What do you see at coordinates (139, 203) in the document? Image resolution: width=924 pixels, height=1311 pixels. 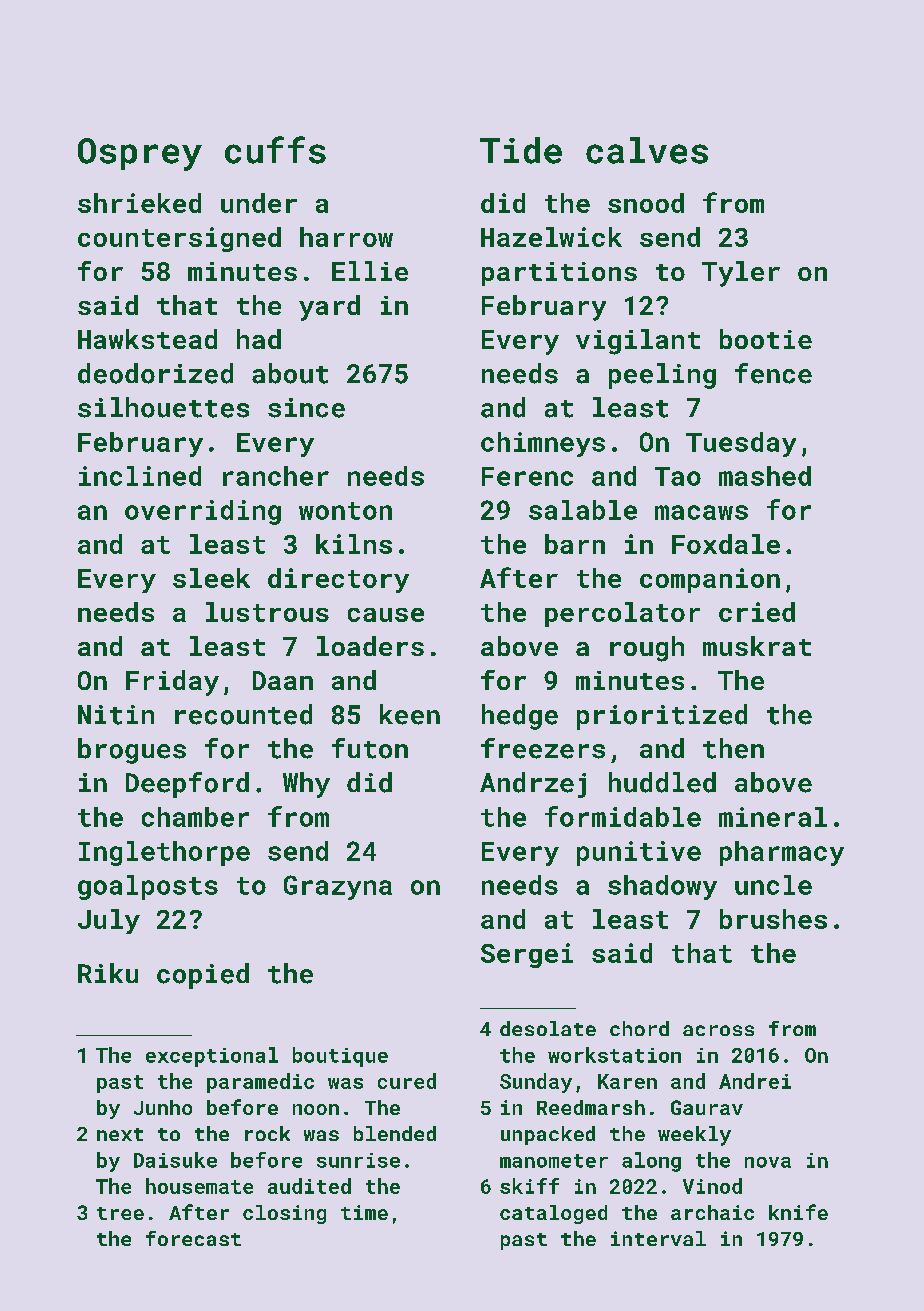 I see `shrieked` at bounding box center [139, 203].
